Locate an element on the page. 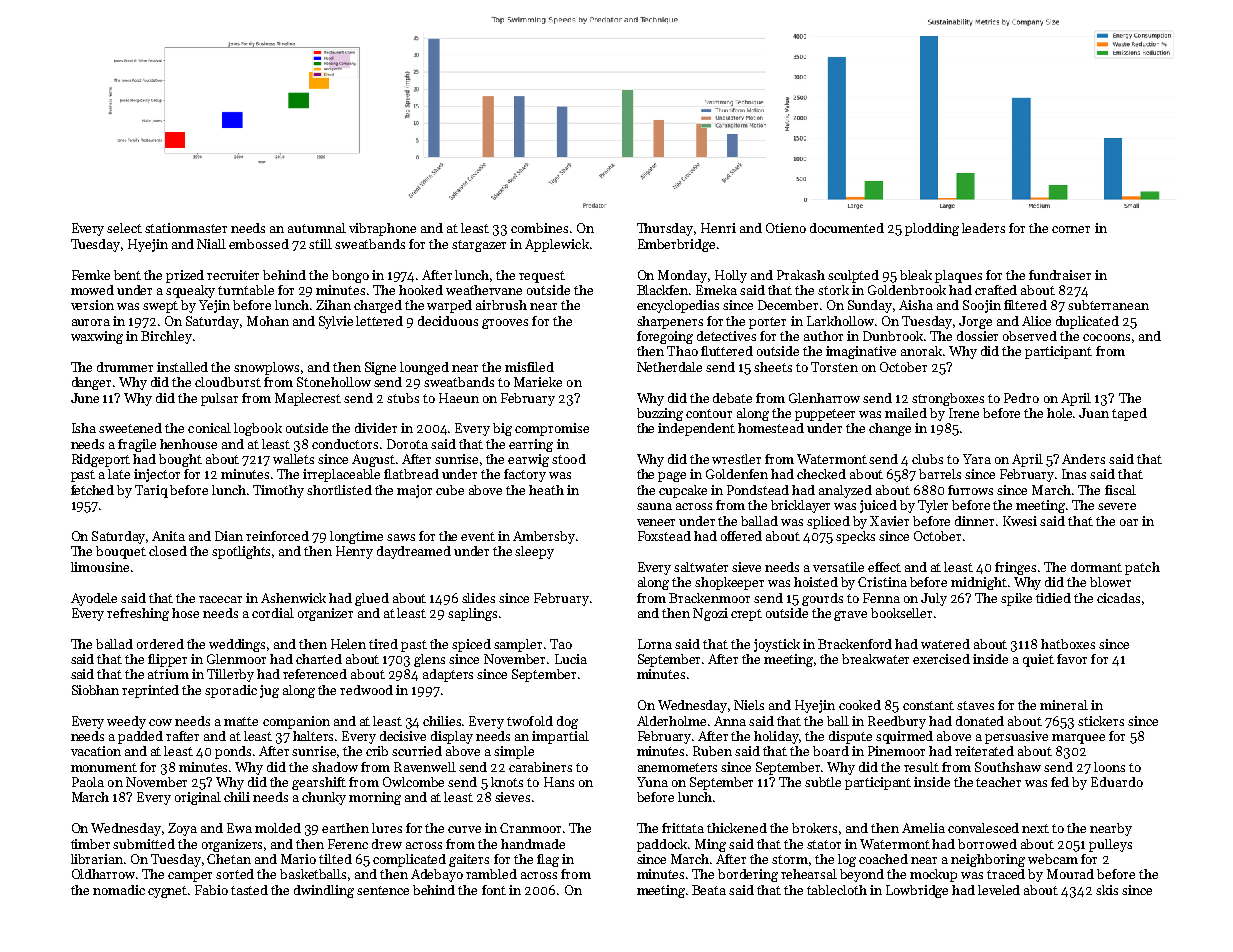  Niels is located at coordinates (749, 705).
